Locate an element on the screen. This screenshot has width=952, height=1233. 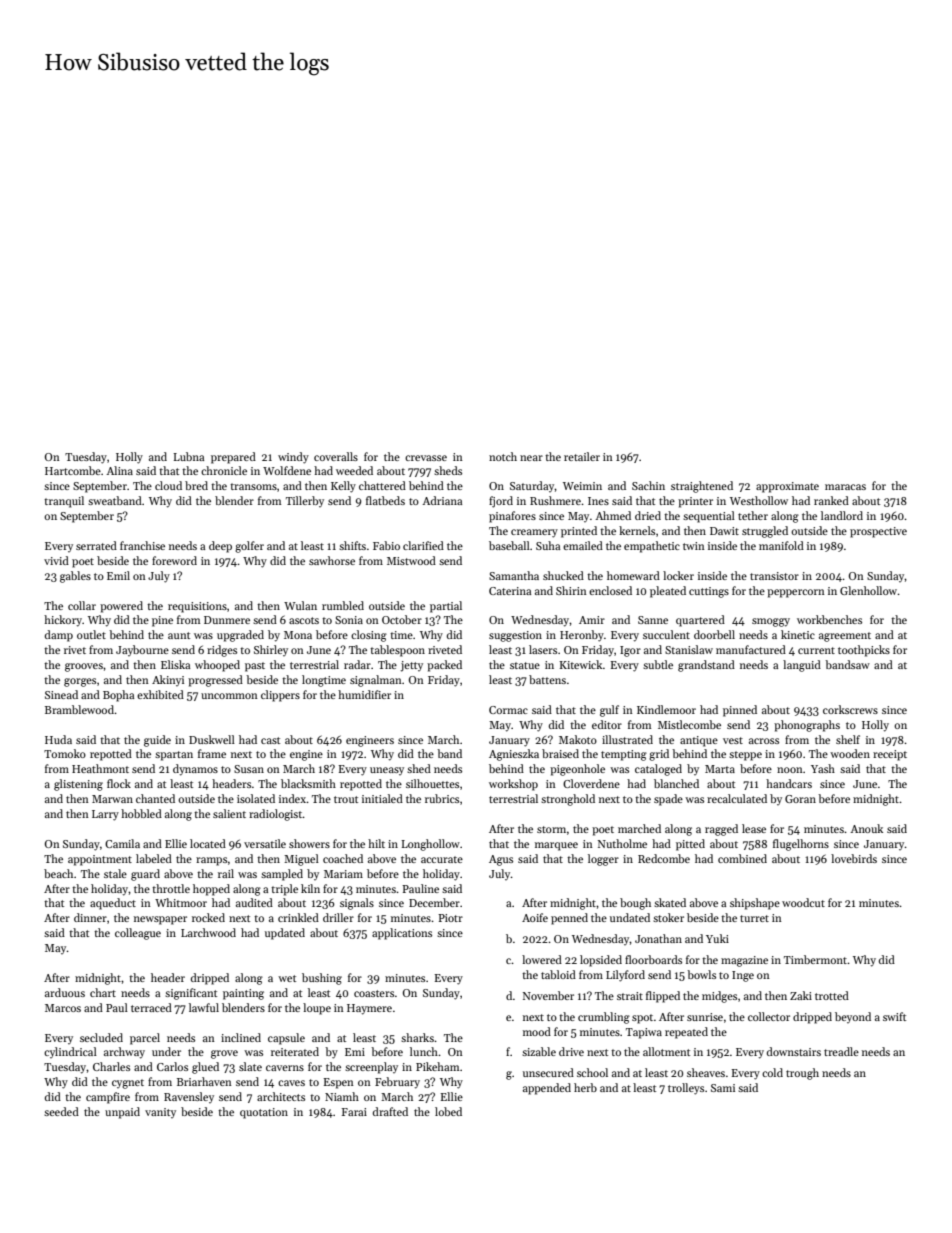
Kindlemoor is located at coordinates (666, 709).
